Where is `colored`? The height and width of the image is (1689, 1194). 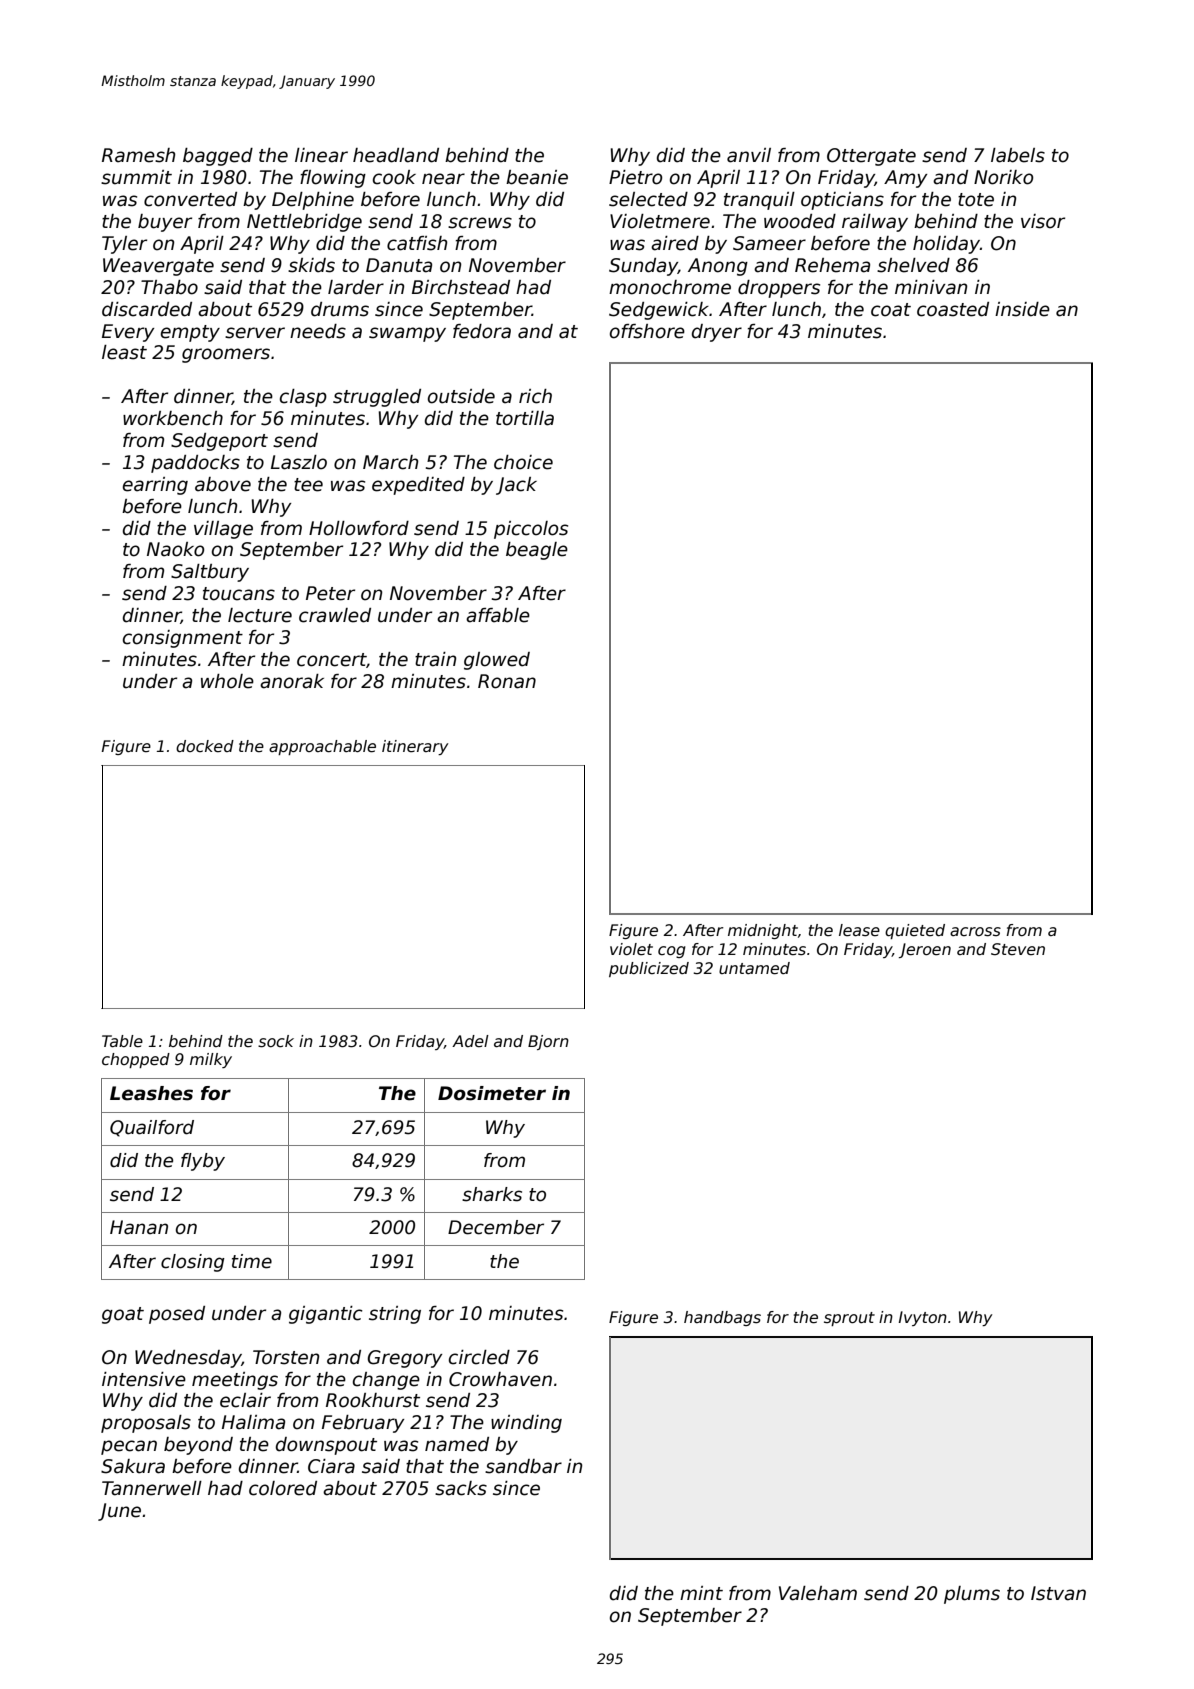 colored is located at coordinates (283, 1488).
